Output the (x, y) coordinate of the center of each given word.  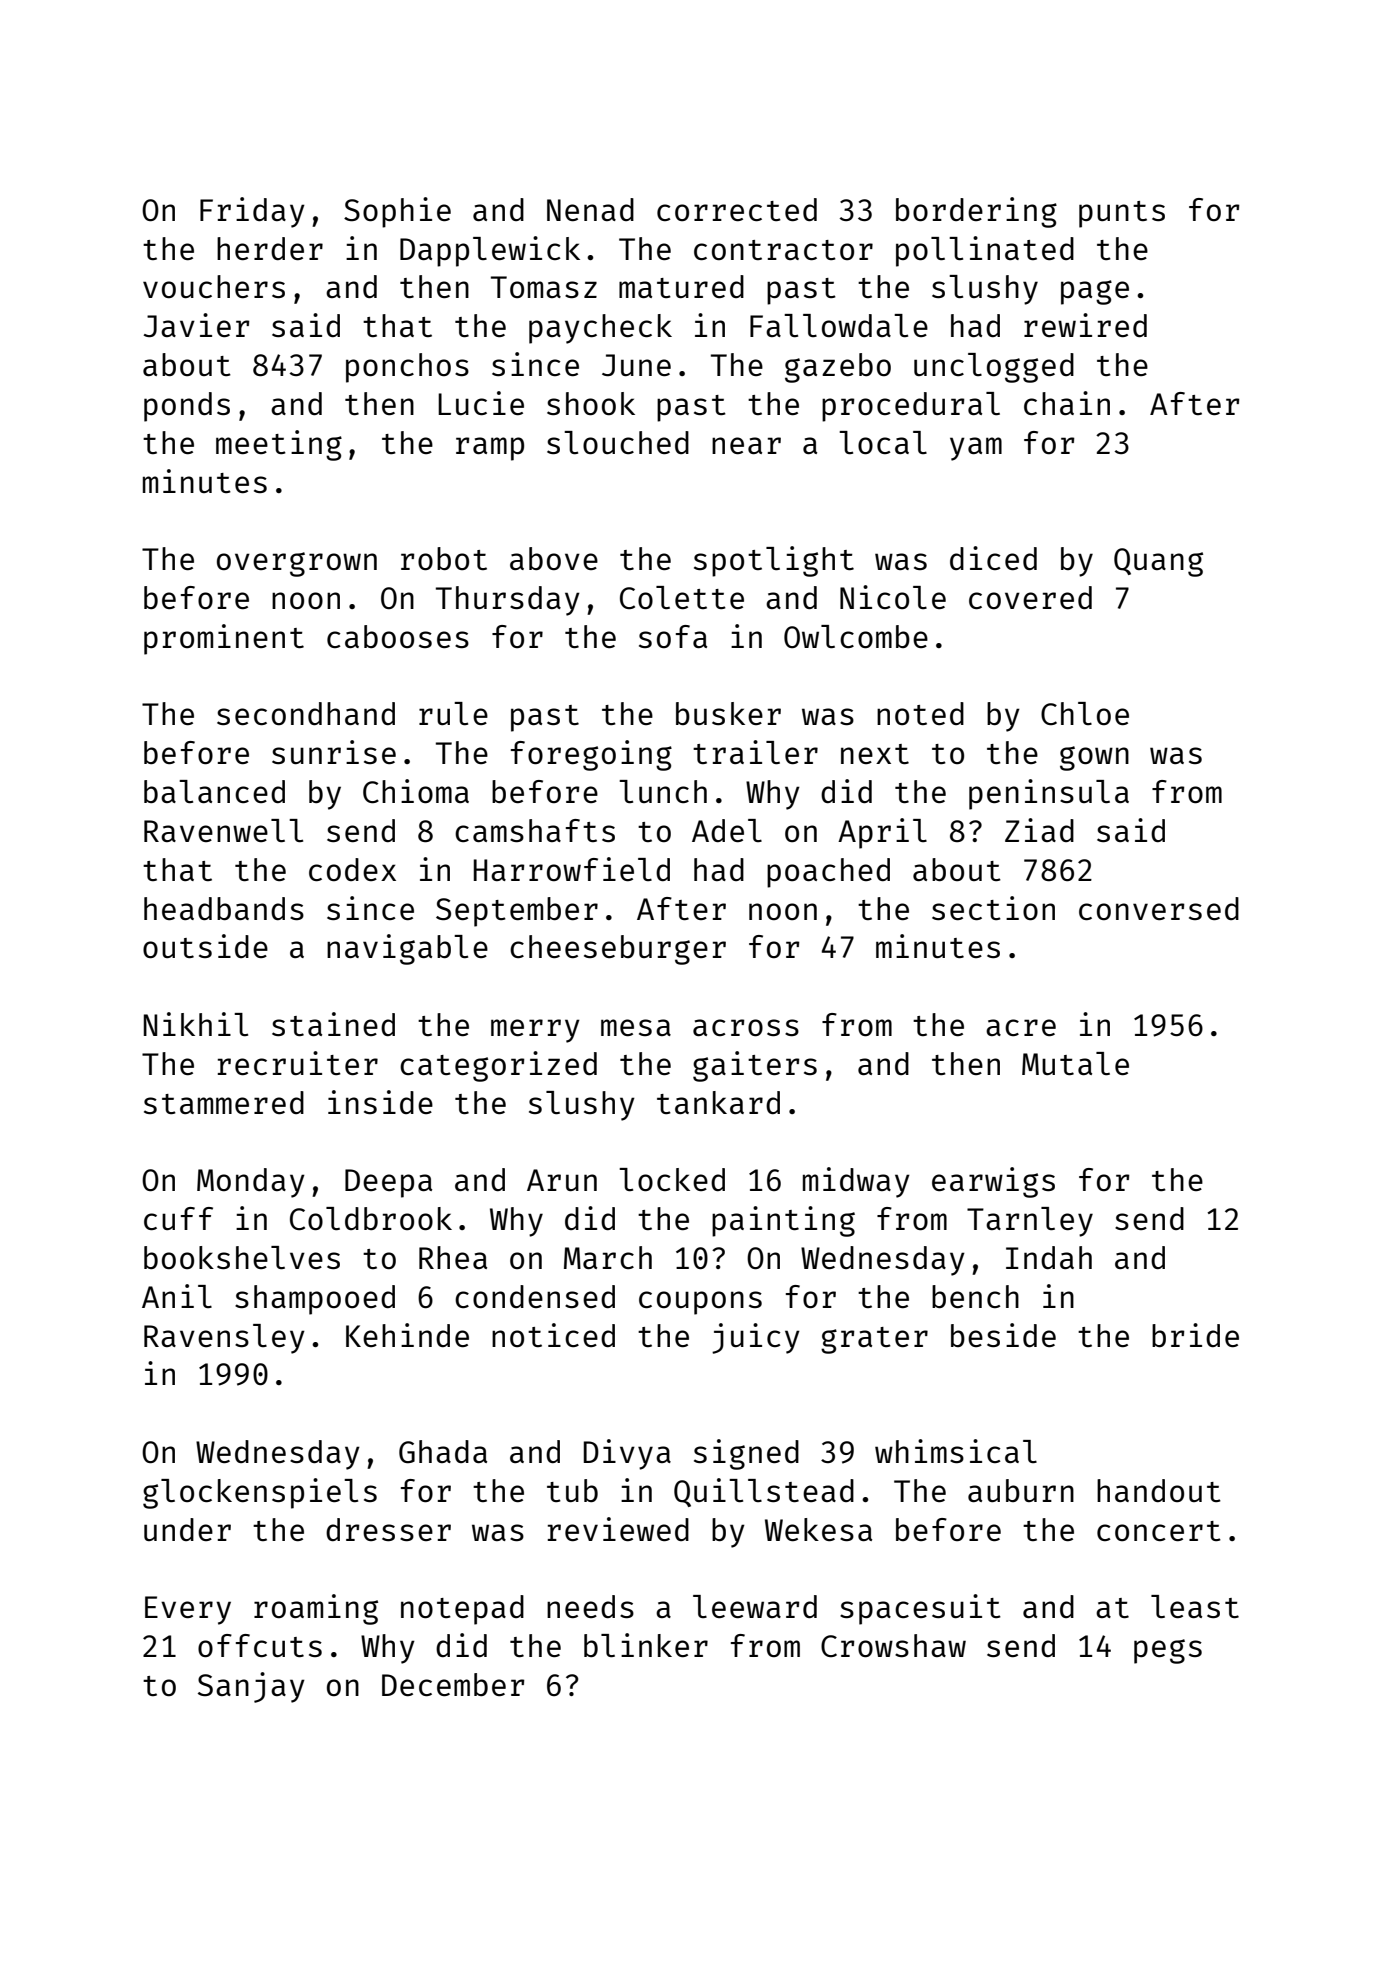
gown (1094, 758)
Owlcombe (856, 637)
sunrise (334, 752)
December (453, 1684)
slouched (618, 443)
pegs (1168, 1651)
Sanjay (251, 1687)
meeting (279, 445)
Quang (1158, 562)
